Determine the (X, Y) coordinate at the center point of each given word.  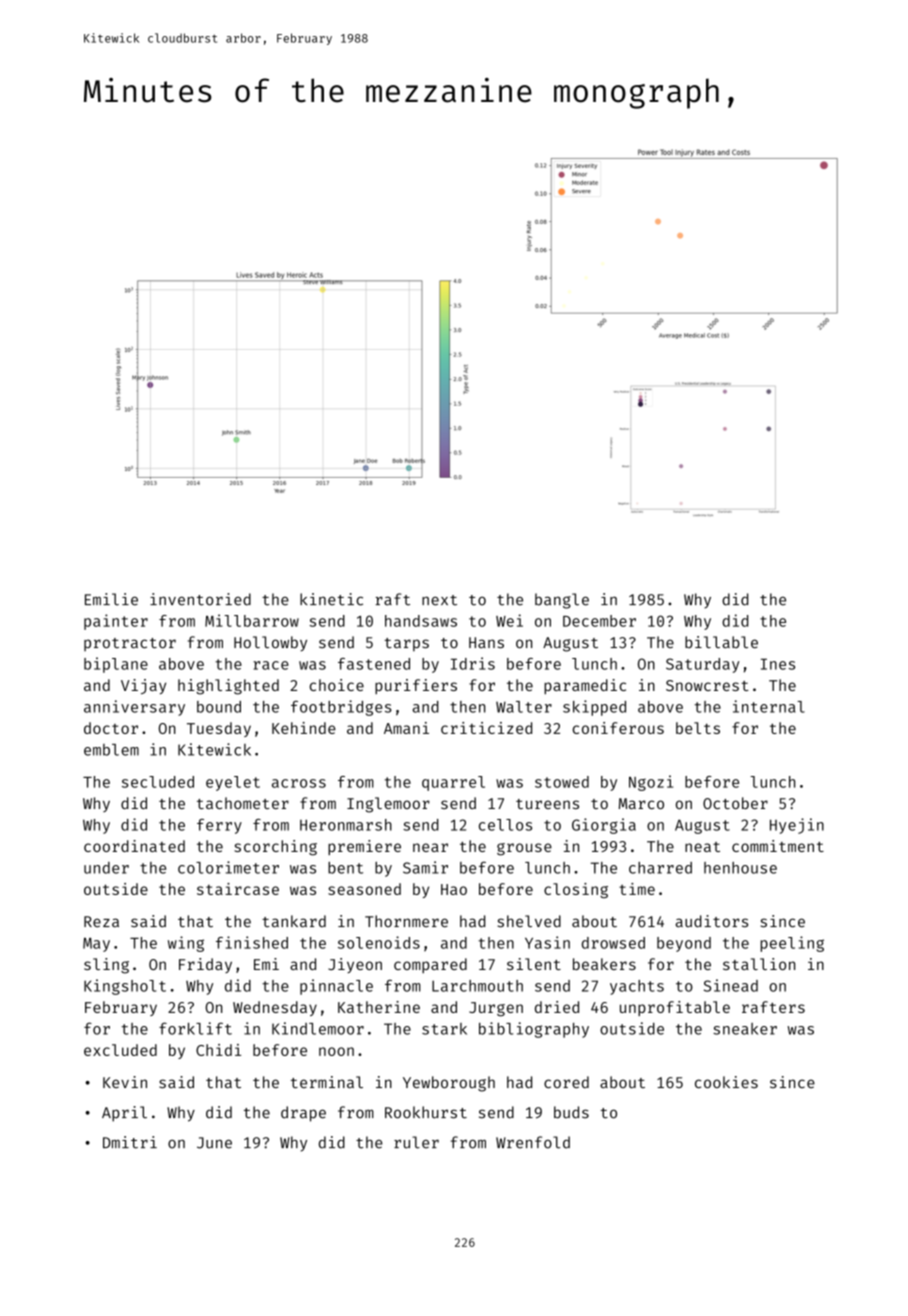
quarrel (453, 783)
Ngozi (651, 783)
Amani (406, 728)
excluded (120, 1050)
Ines (778, 664)
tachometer (243, 803)
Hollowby (270, 644)
